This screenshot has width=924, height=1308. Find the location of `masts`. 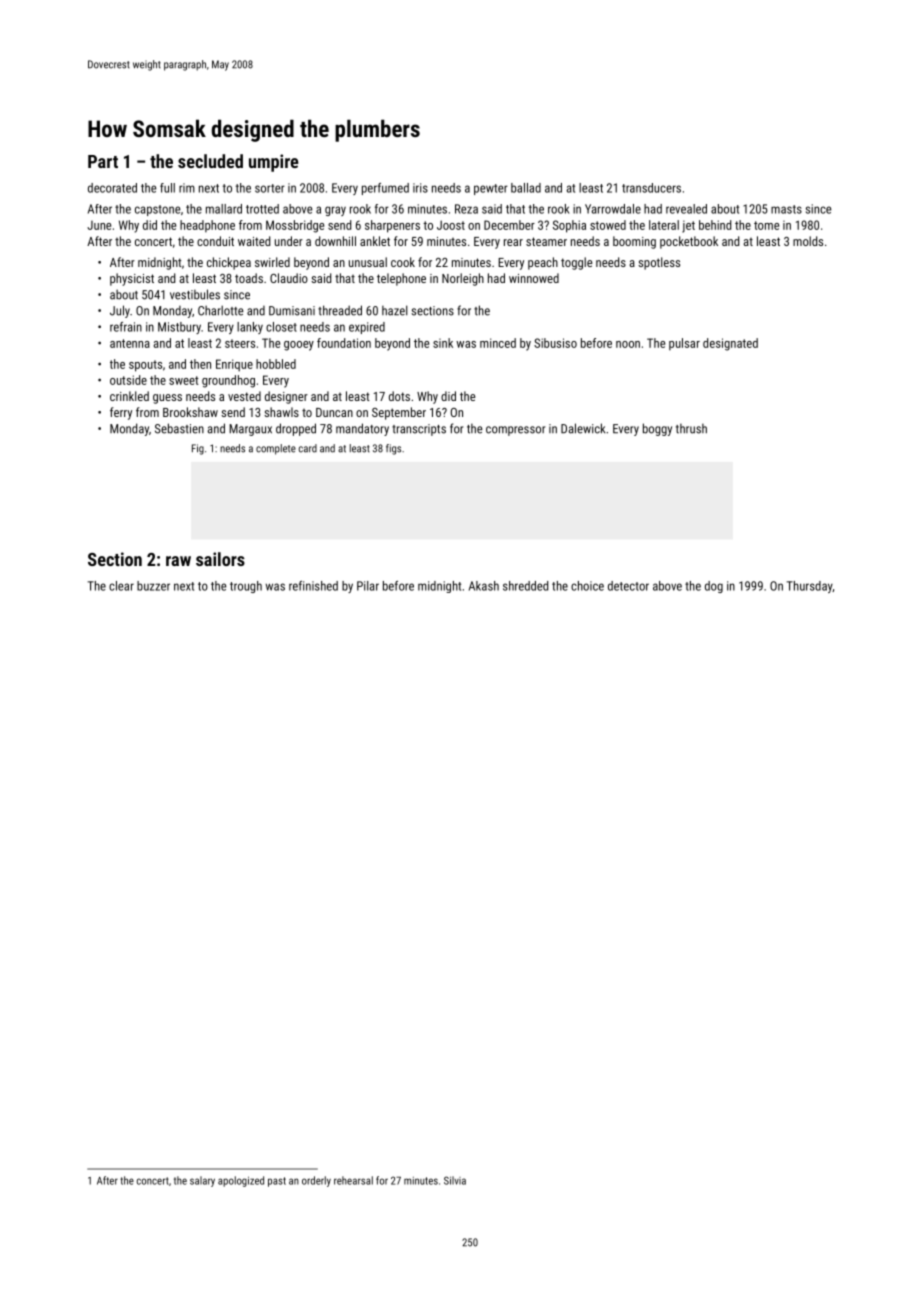

masts is located at coordinates (786, 209).
